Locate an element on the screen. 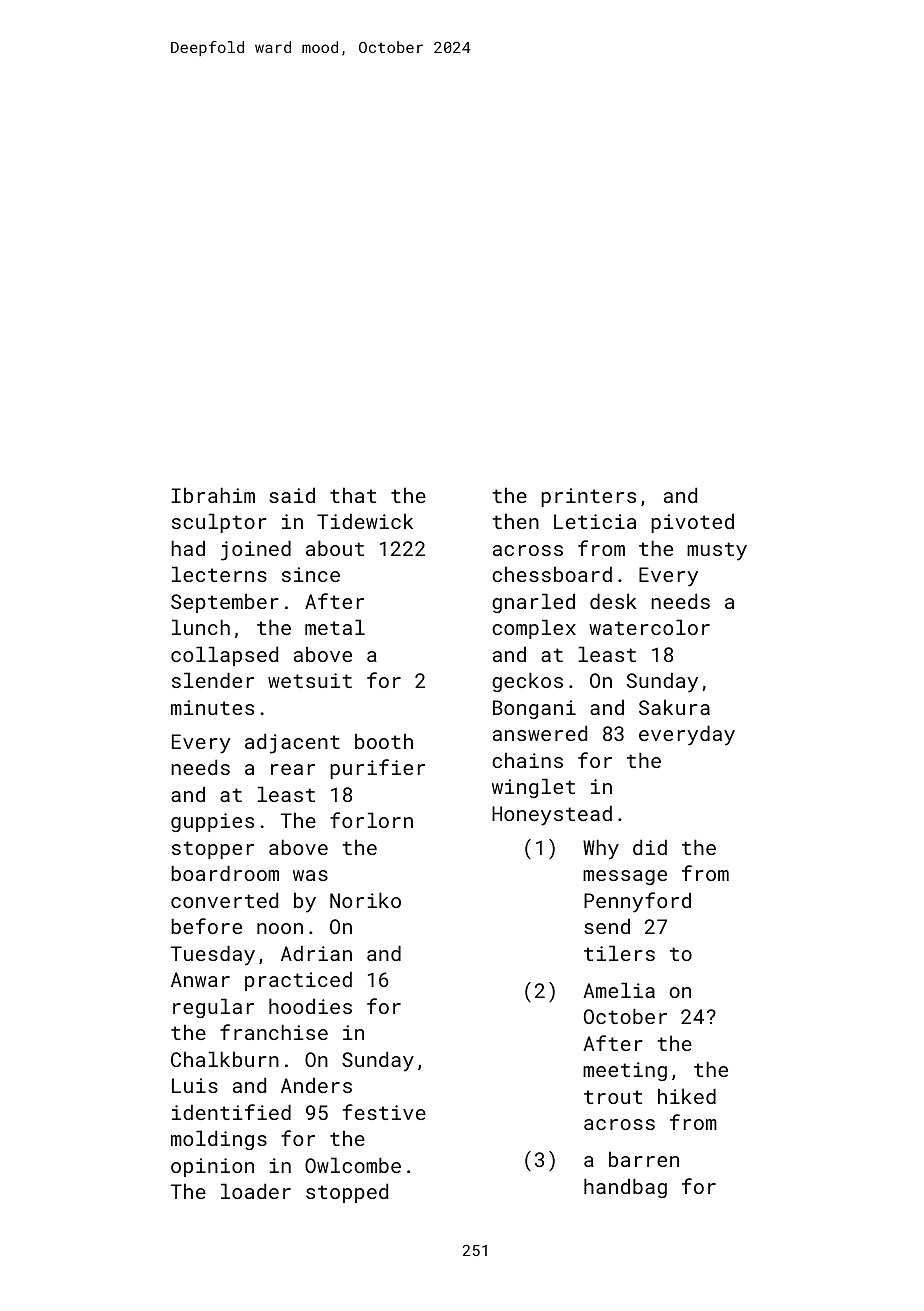 This screenshot has height=1311, width=924. loader is located at coordinates (256, 1191).
